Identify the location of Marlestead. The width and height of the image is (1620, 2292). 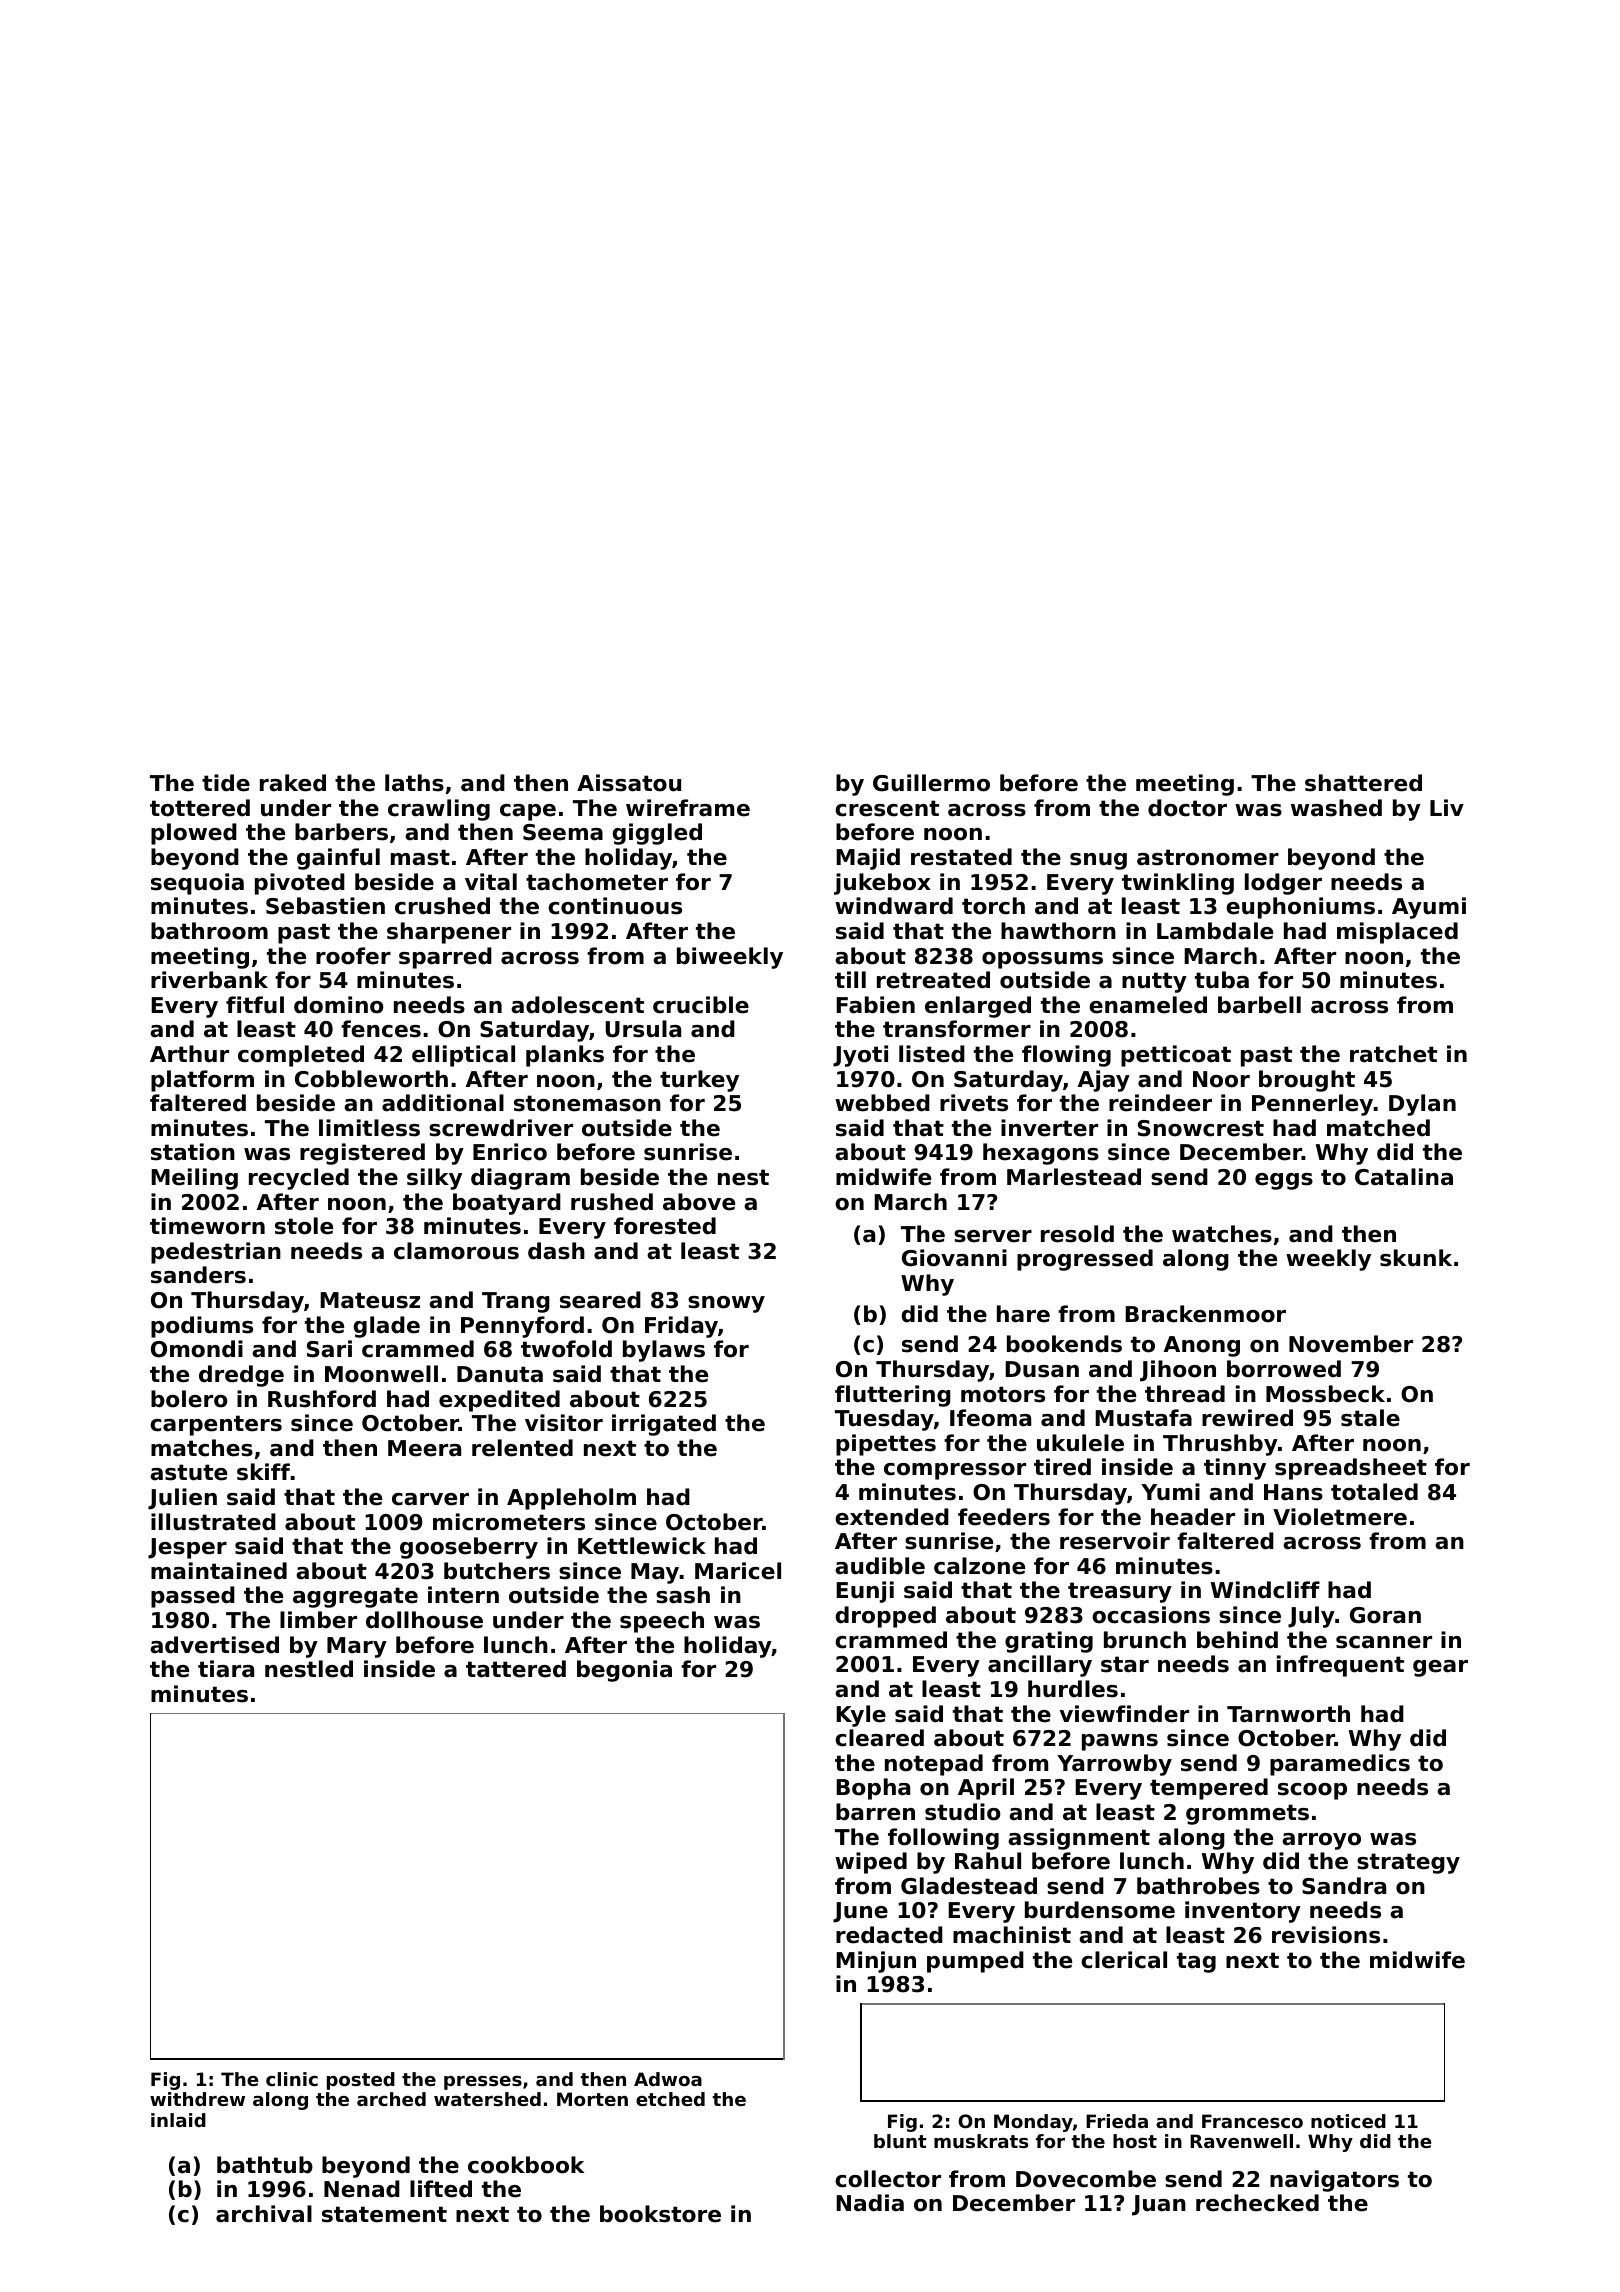
(1074, 1177).
